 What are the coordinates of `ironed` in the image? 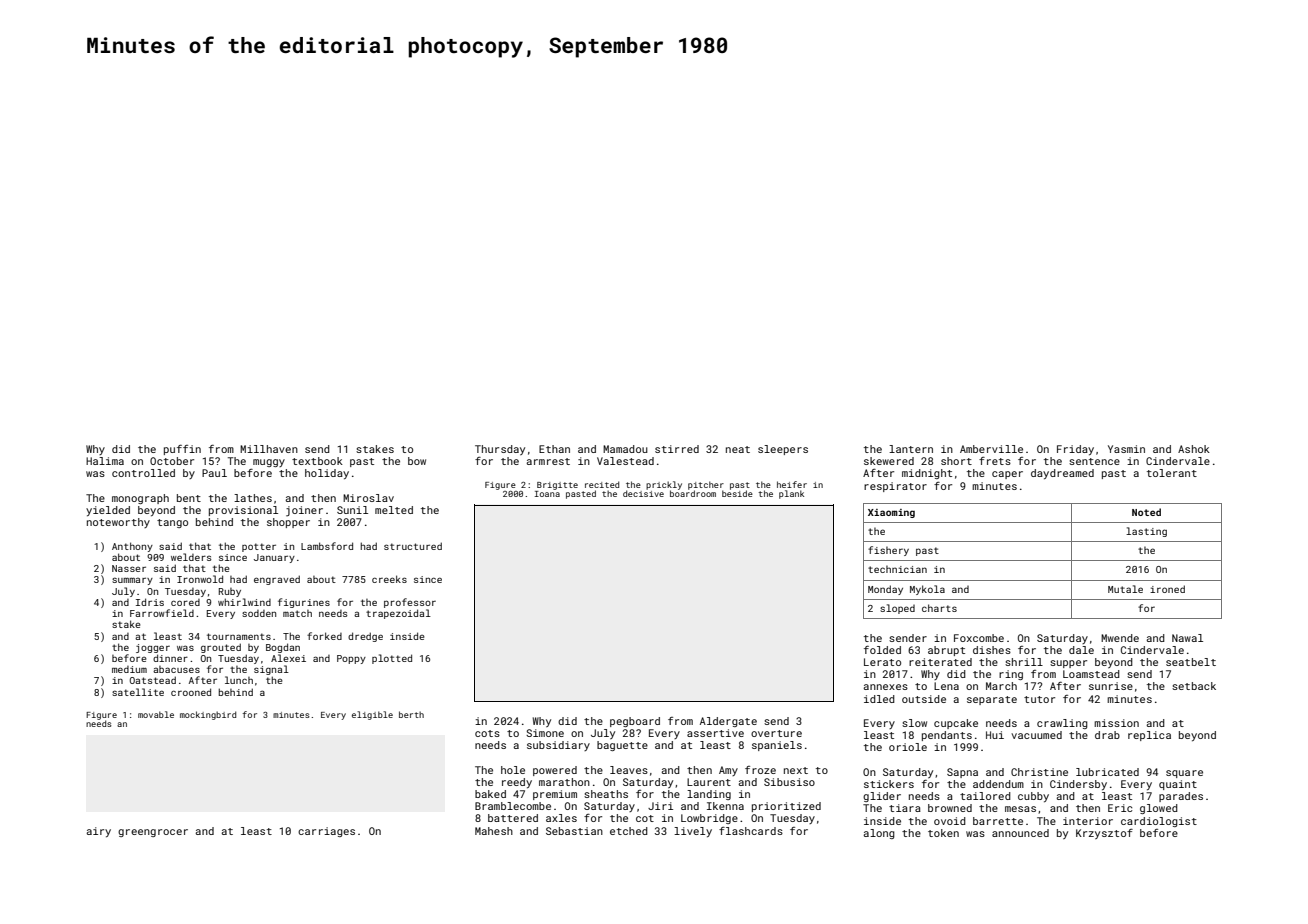 It's located at (1167, 589).
